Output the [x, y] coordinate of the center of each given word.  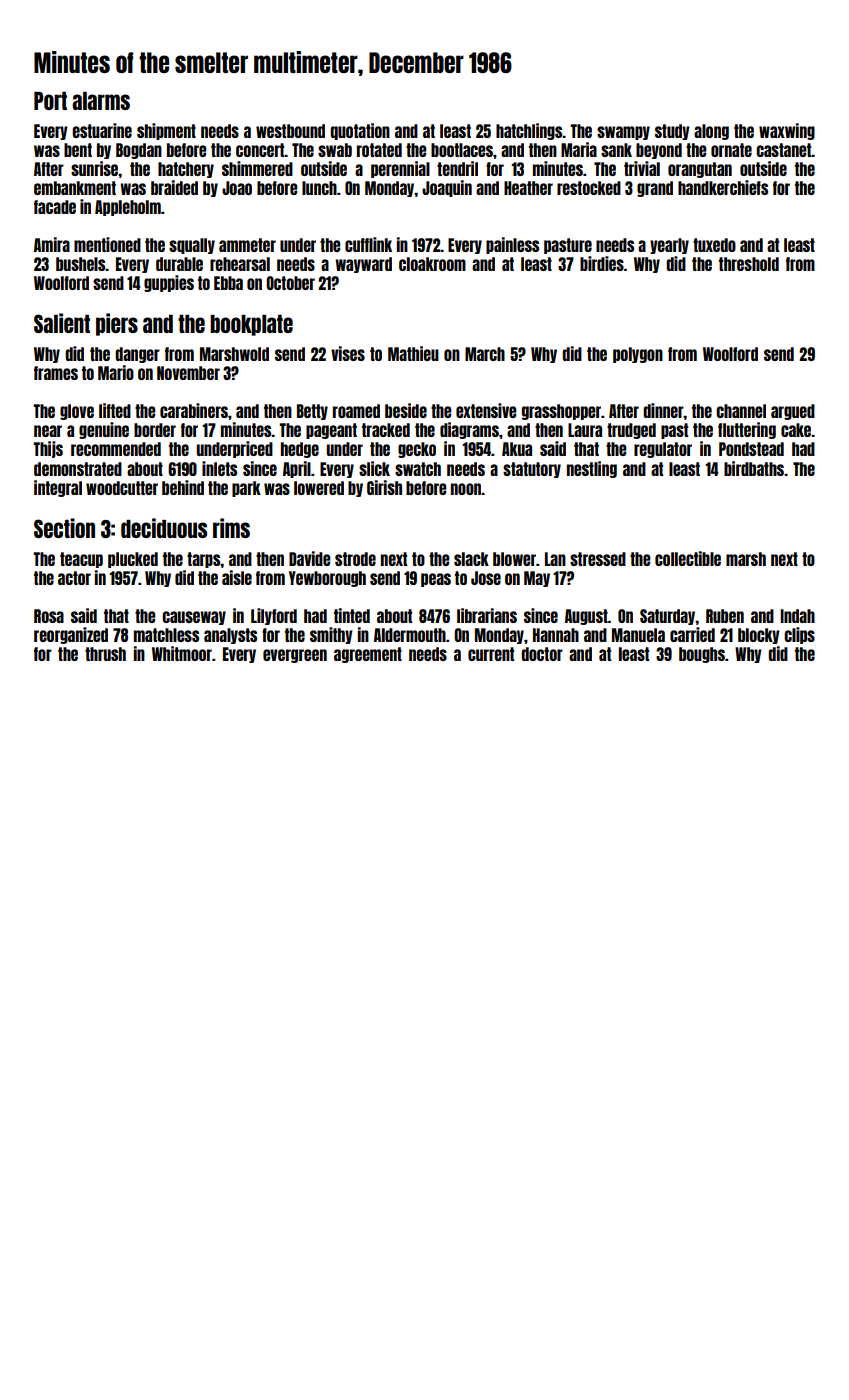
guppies [169, 283]
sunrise [95, 168]
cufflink [368, 244]
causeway [194, 618]
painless [512, 245]
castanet [784, 150]
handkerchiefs [723, 187]
